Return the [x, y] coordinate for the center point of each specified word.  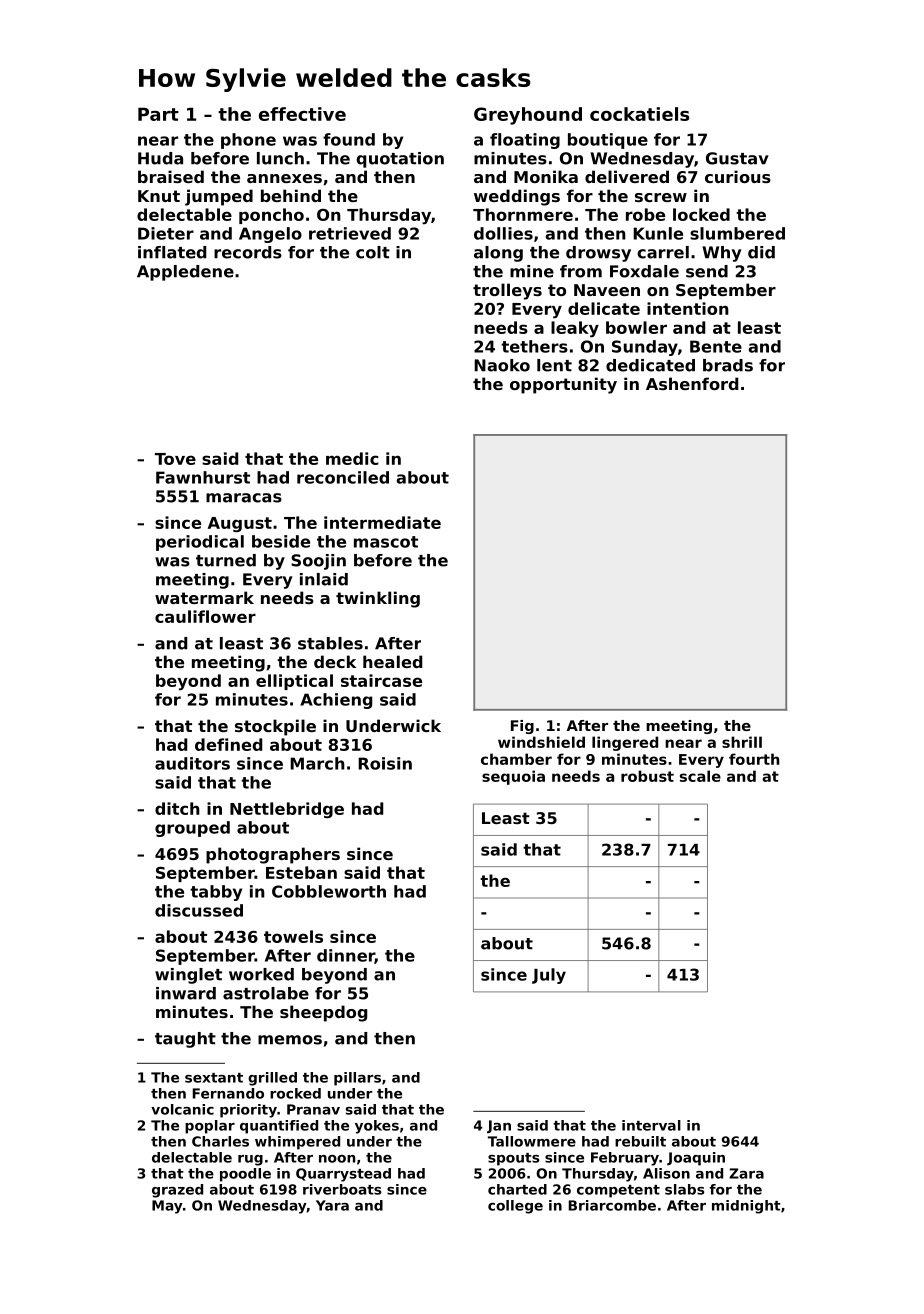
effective [302, 114]
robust [647, 776]
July [549, 976]
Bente [716, 346]
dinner [346, 956]
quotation [400, 160]
